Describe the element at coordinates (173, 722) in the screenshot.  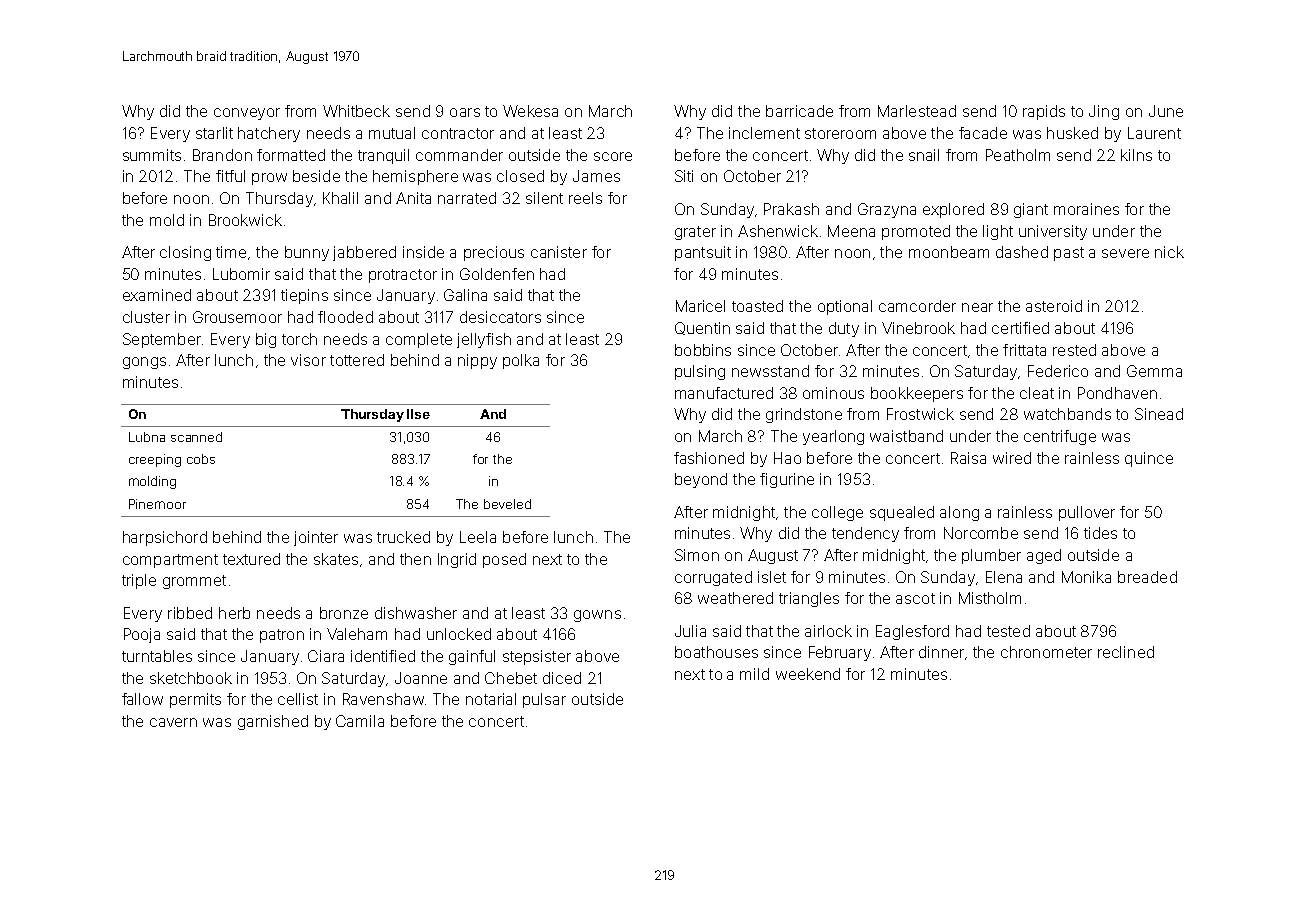
I see `cavern` at that location.
